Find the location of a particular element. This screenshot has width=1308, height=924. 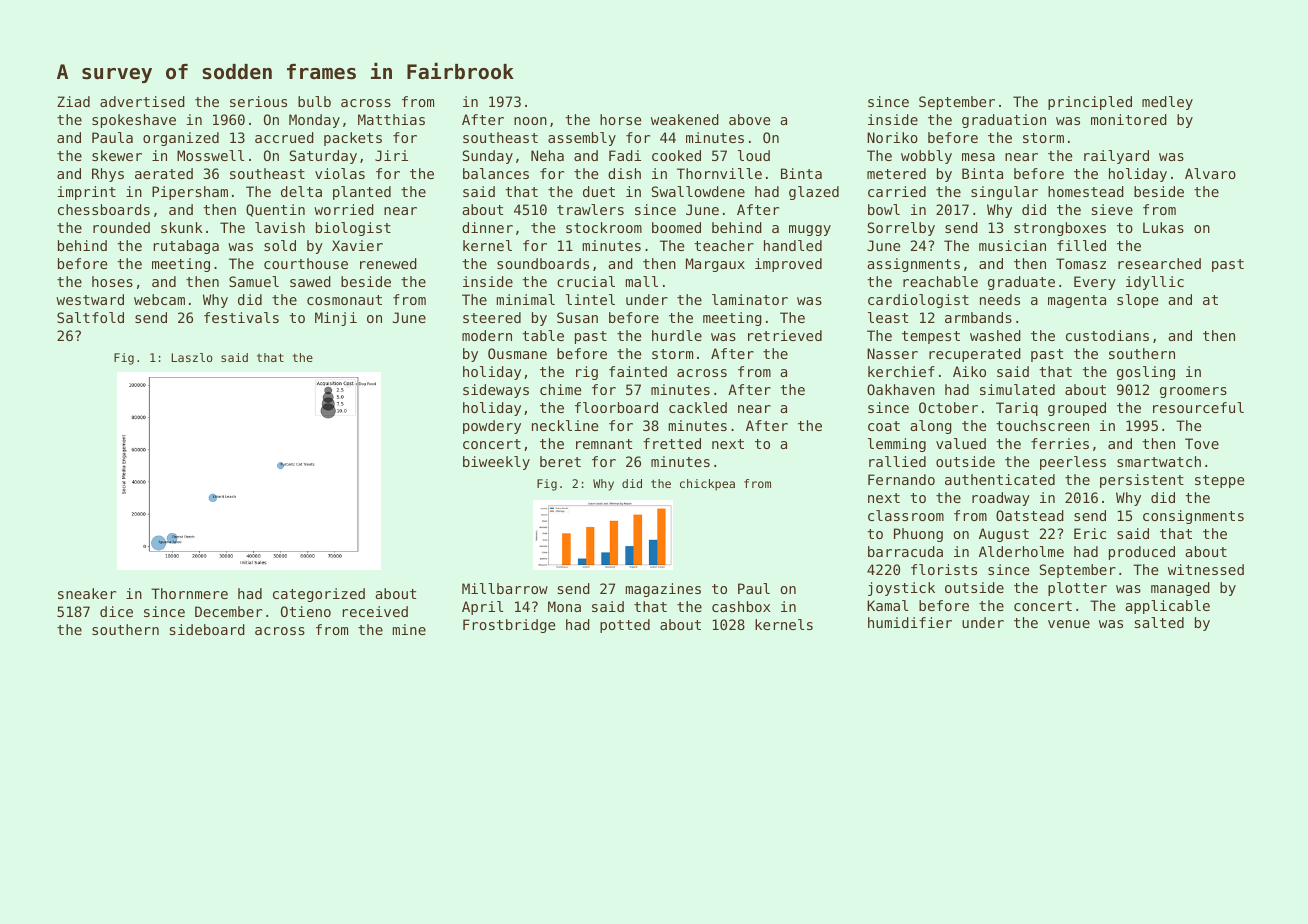

above is located at coordinates (749, 119).
